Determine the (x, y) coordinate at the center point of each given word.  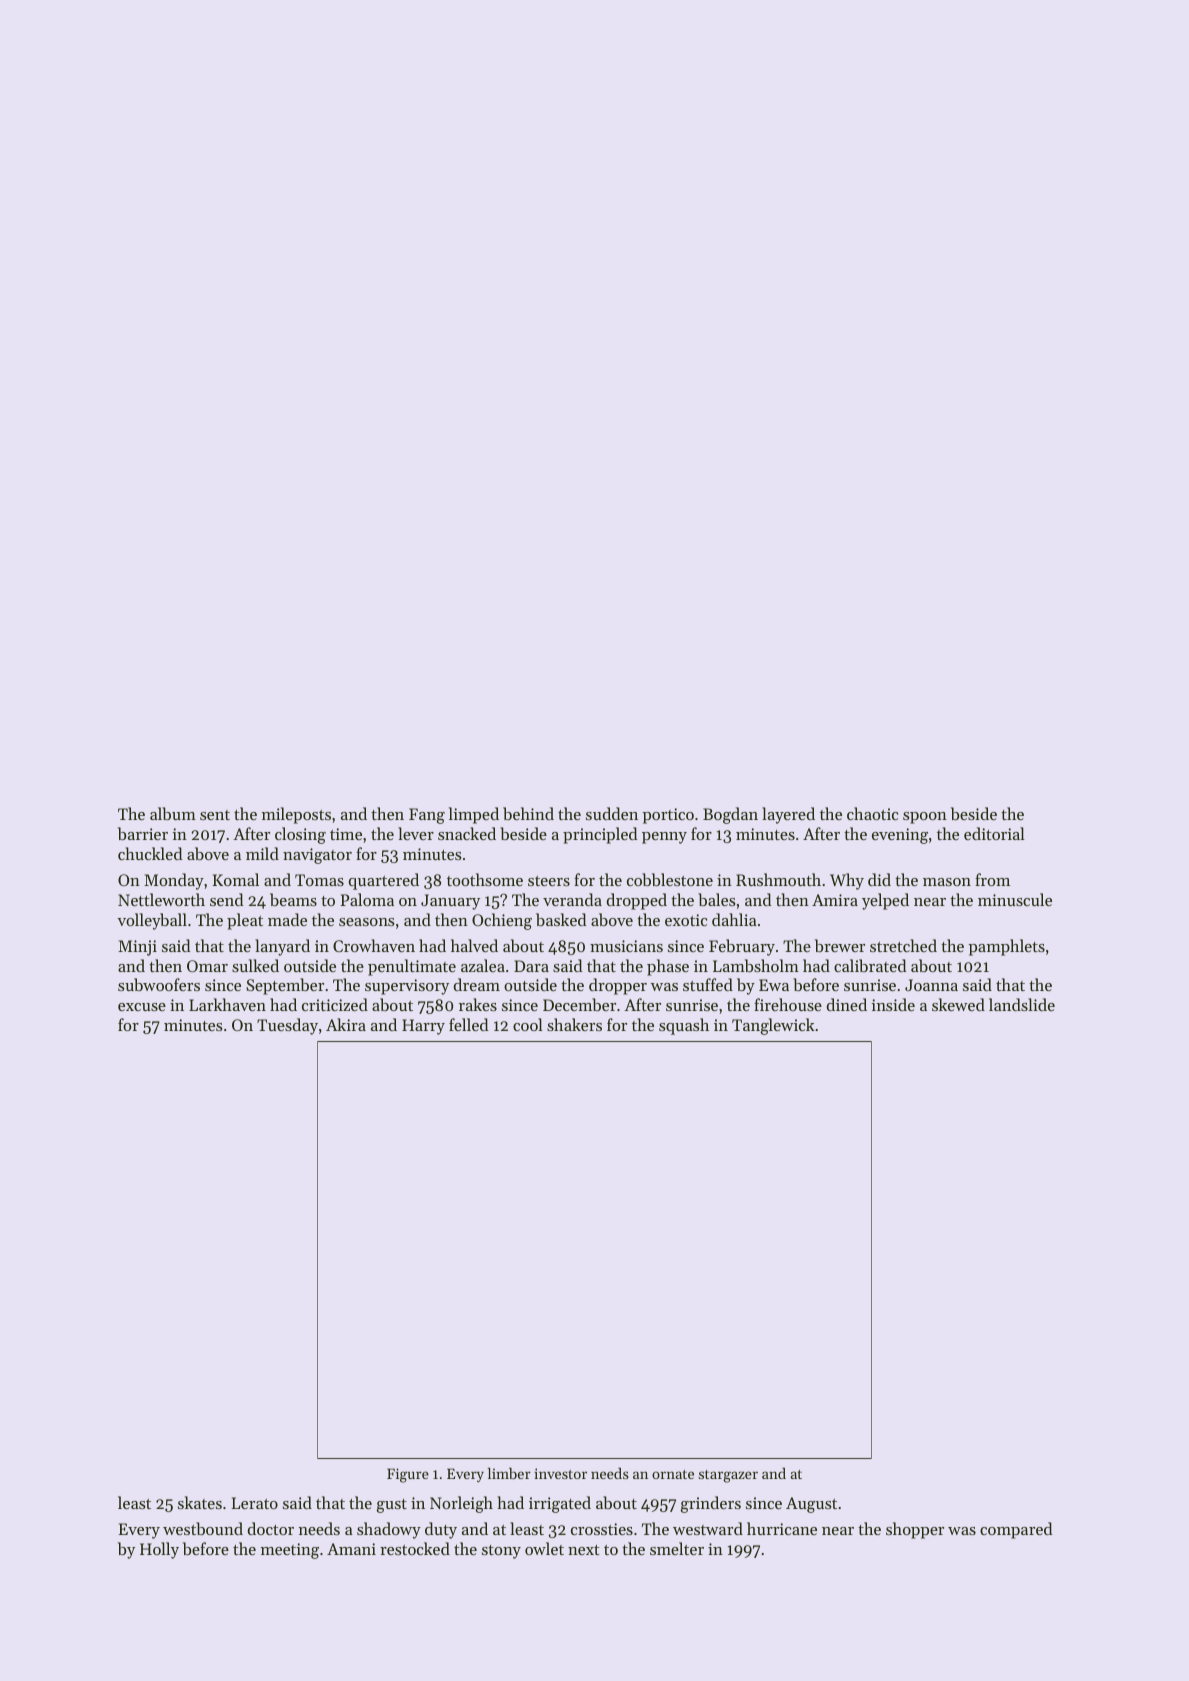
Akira (346, 1024)
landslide (1022, 1004)
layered (788, 815)
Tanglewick (773, 1026)
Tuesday (287, 1026)
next (584, 1550)
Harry (423, 1027)
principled (600, 835)
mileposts (296, 815)
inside (893, 1004)
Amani (351, 1549)
